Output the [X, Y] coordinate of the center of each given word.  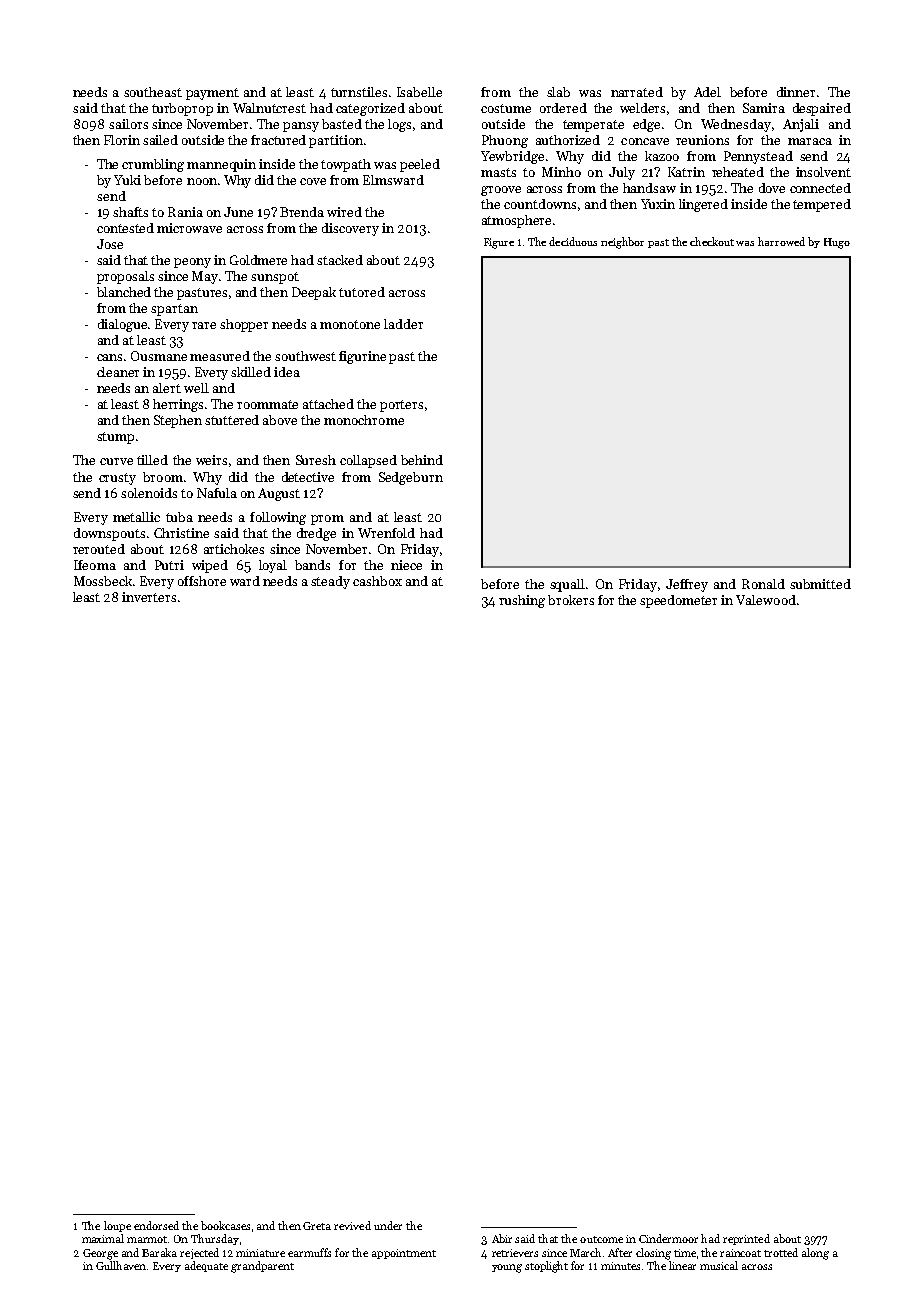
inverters [149, 597]
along [815, 1254]
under [388, 1225]
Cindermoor [668, 1238]
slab [558, 92]
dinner [796, 92]
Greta [317, 1226]
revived [352, 1225]
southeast [153, 92]
